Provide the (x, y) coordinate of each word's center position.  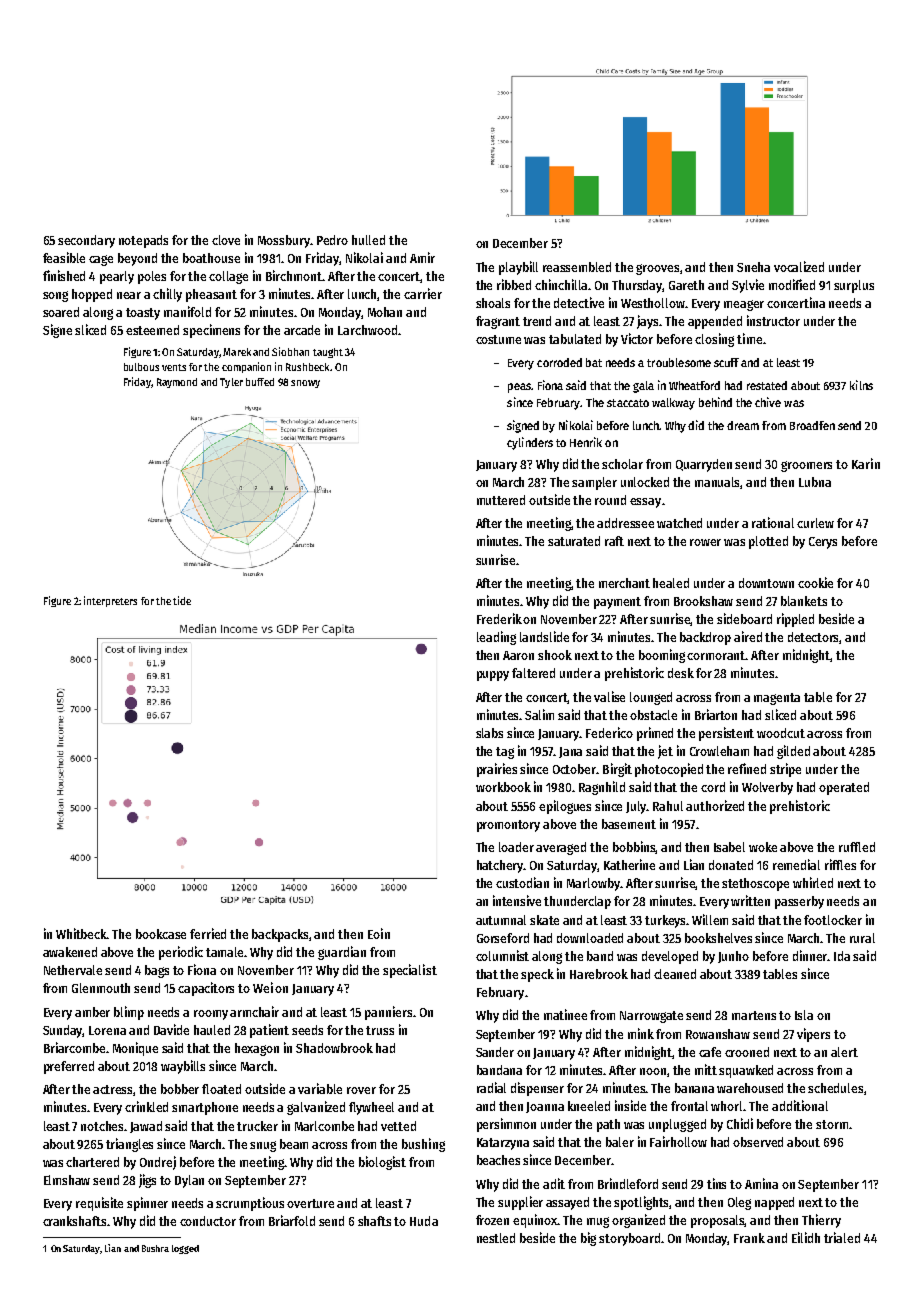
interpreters (110, 601)
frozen (492, 1220)
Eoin (379, 933)
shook (555, 655)
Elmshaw (67, 1180)
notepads (143, 241)
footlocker (833, 920)
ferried (208, 933)
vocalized (799, 266)
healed (671, 583)
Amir (422, 257)
